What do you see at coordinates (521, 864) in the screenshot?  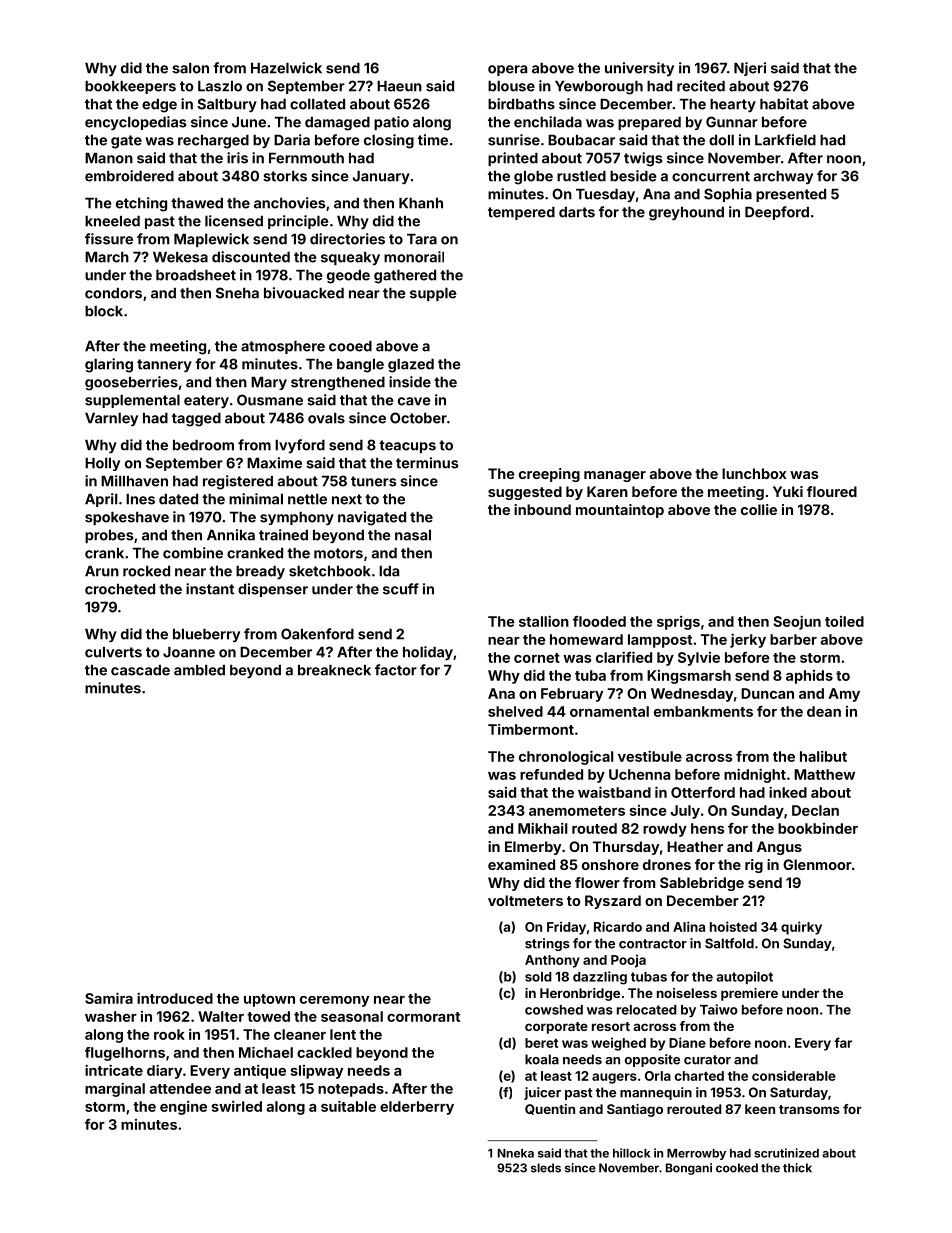 I see `examined` at bounding box center [521, 864].
